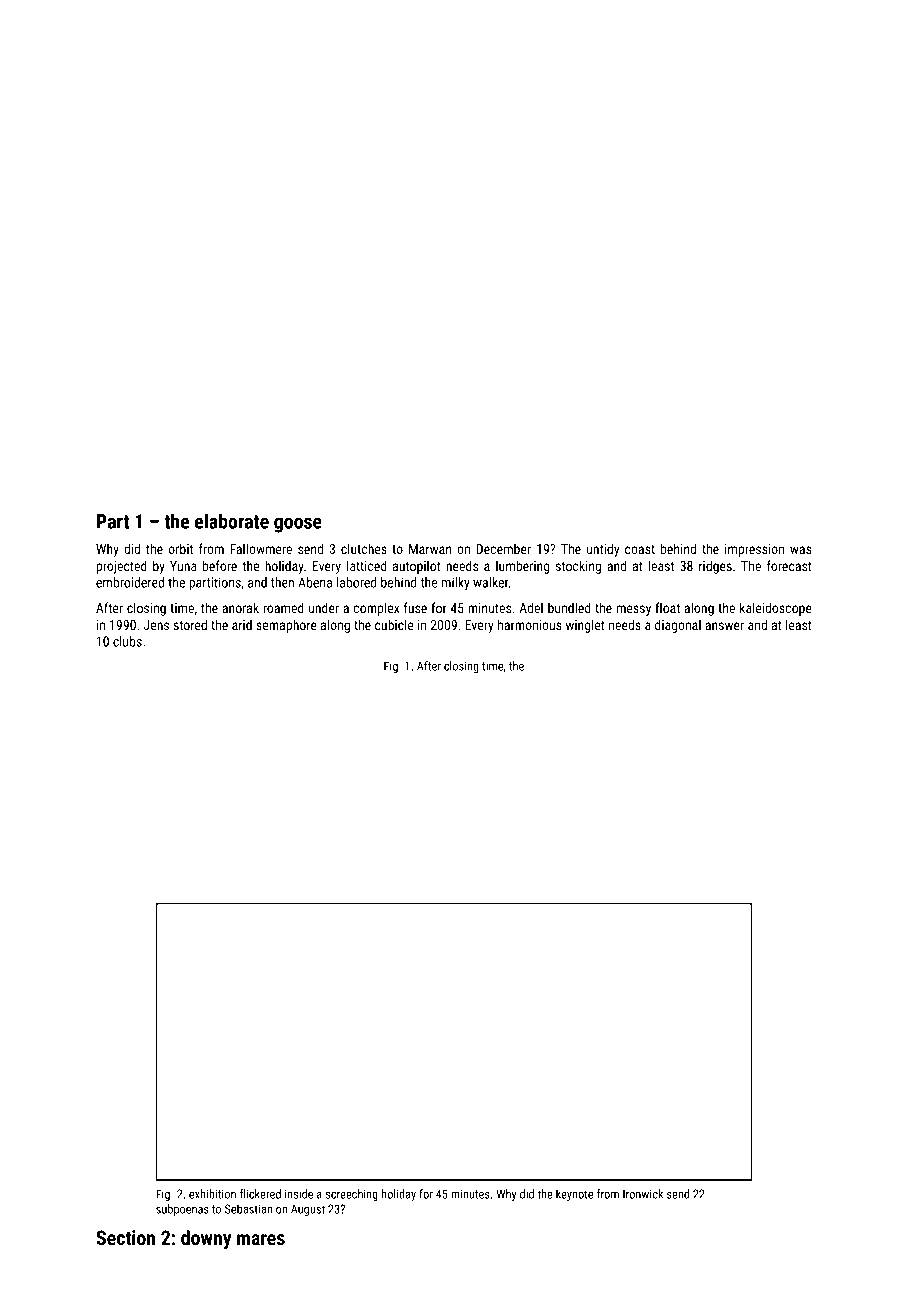 Image resolution: width=908 pixels, height=1316 pixels. What do you see at coordinates (801, 550) in the screenshot?
I see `was` at bounding box center [801, 550].
